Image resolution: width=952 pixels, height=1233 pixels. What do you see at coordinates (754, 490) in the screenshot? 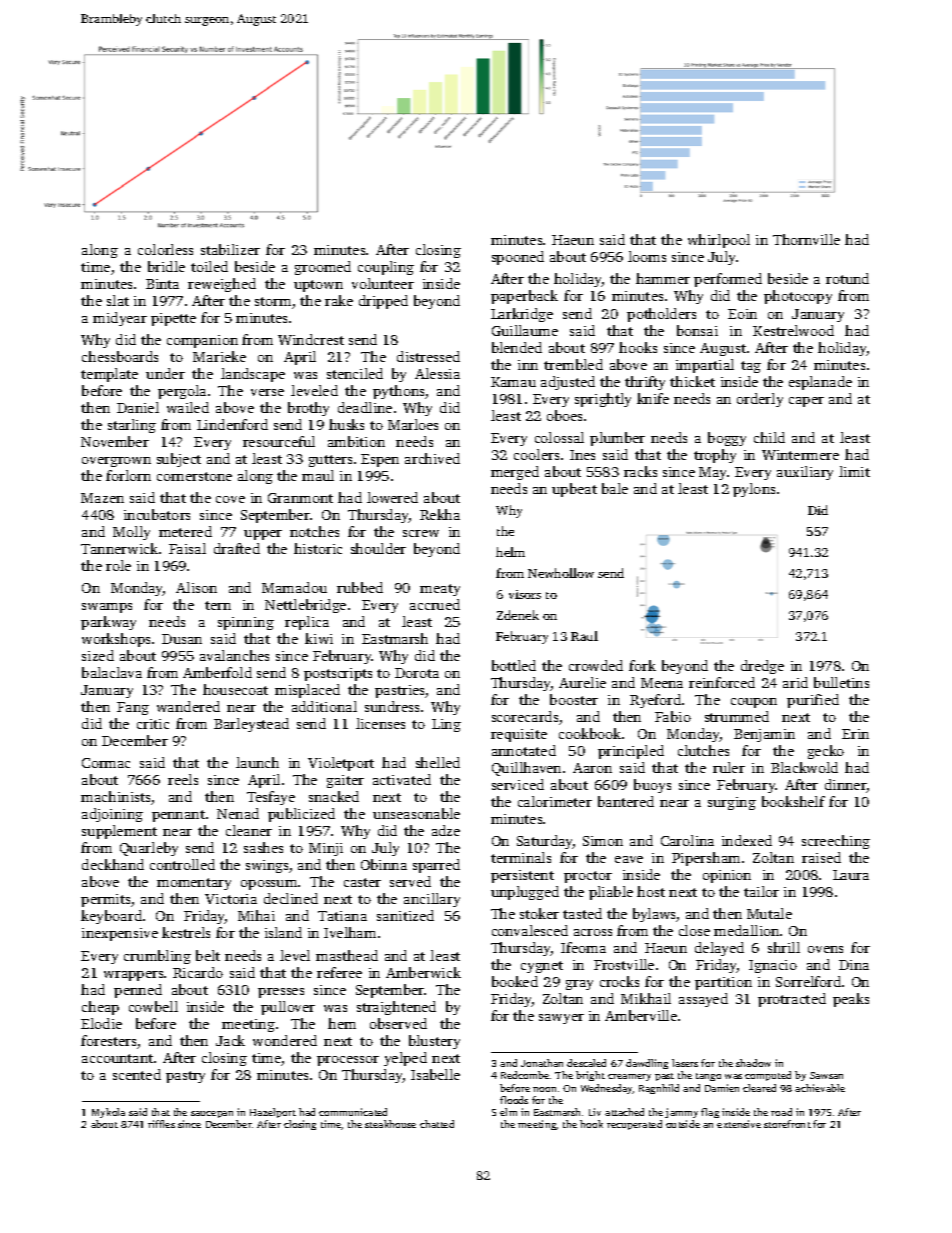
I see `pylons` at bounding box center [754, 490].
